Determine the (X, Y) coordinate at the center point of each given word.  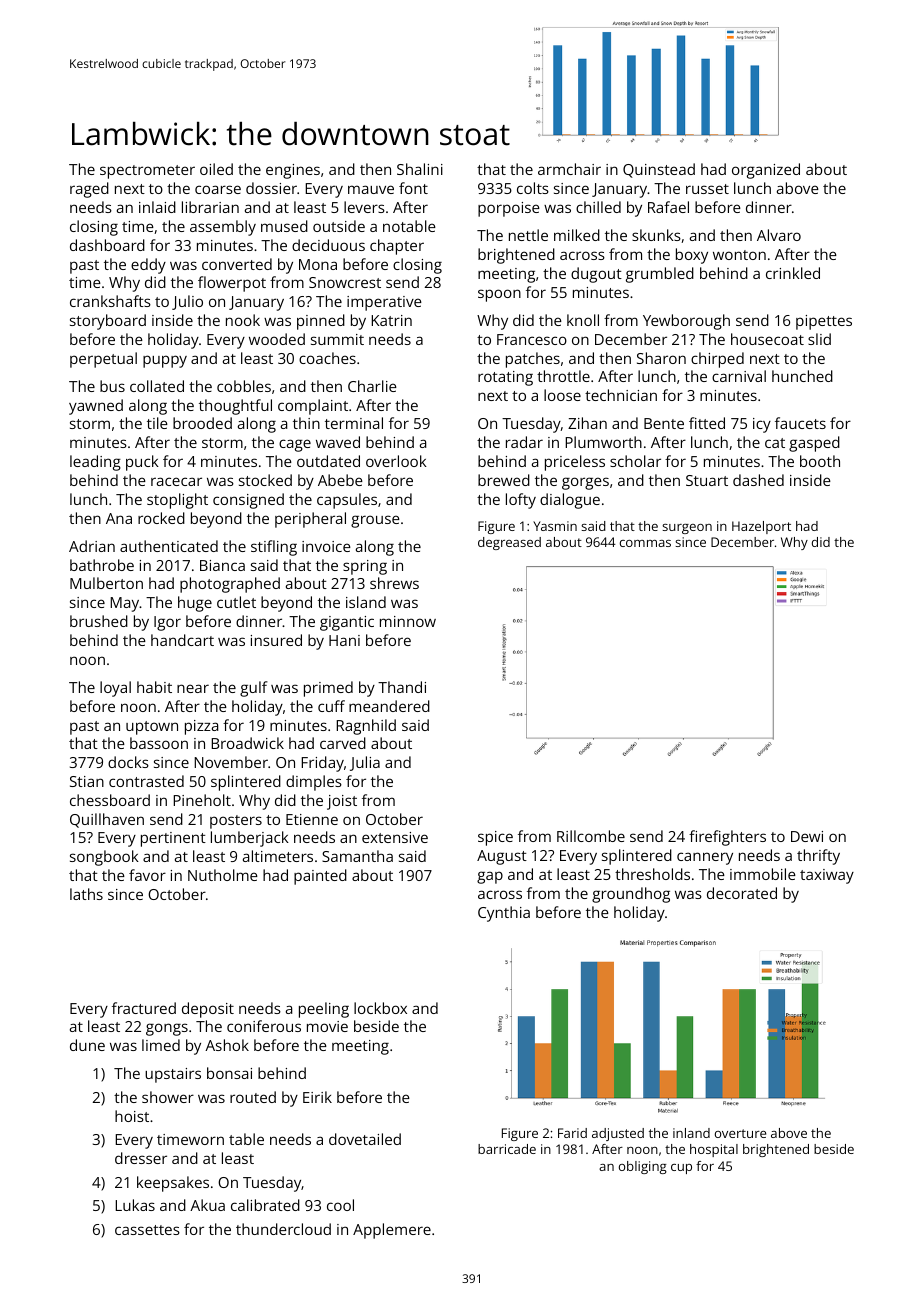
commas (645, 543)
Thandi (402, 687)
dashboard (107, 245)
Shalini (420, 169)
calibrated (265, 1205)
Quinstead (659, 170)
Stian (87, 781)
